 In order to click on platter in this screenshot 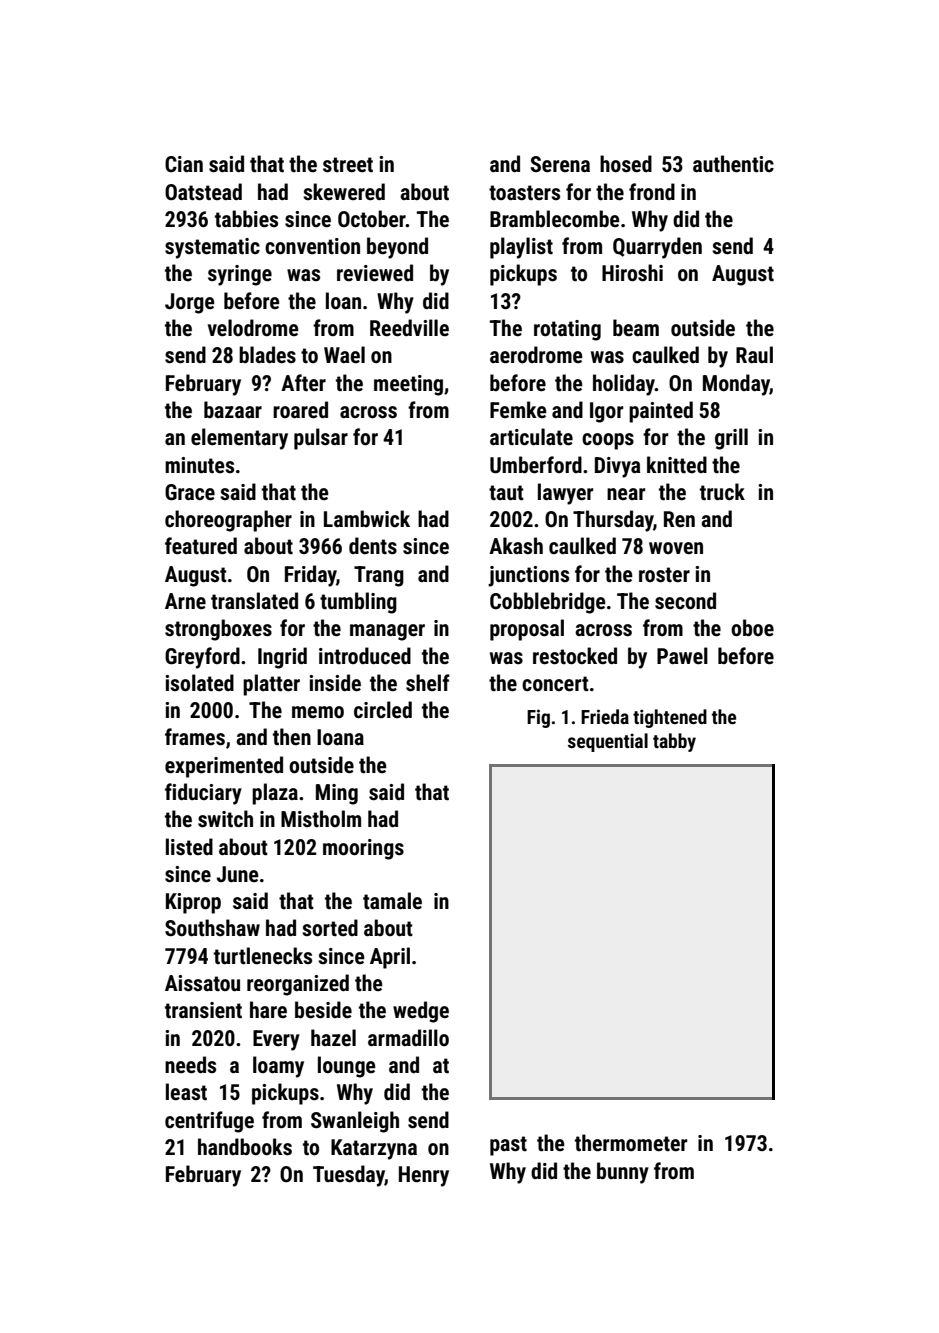, I will do `click(271, 685)`.
